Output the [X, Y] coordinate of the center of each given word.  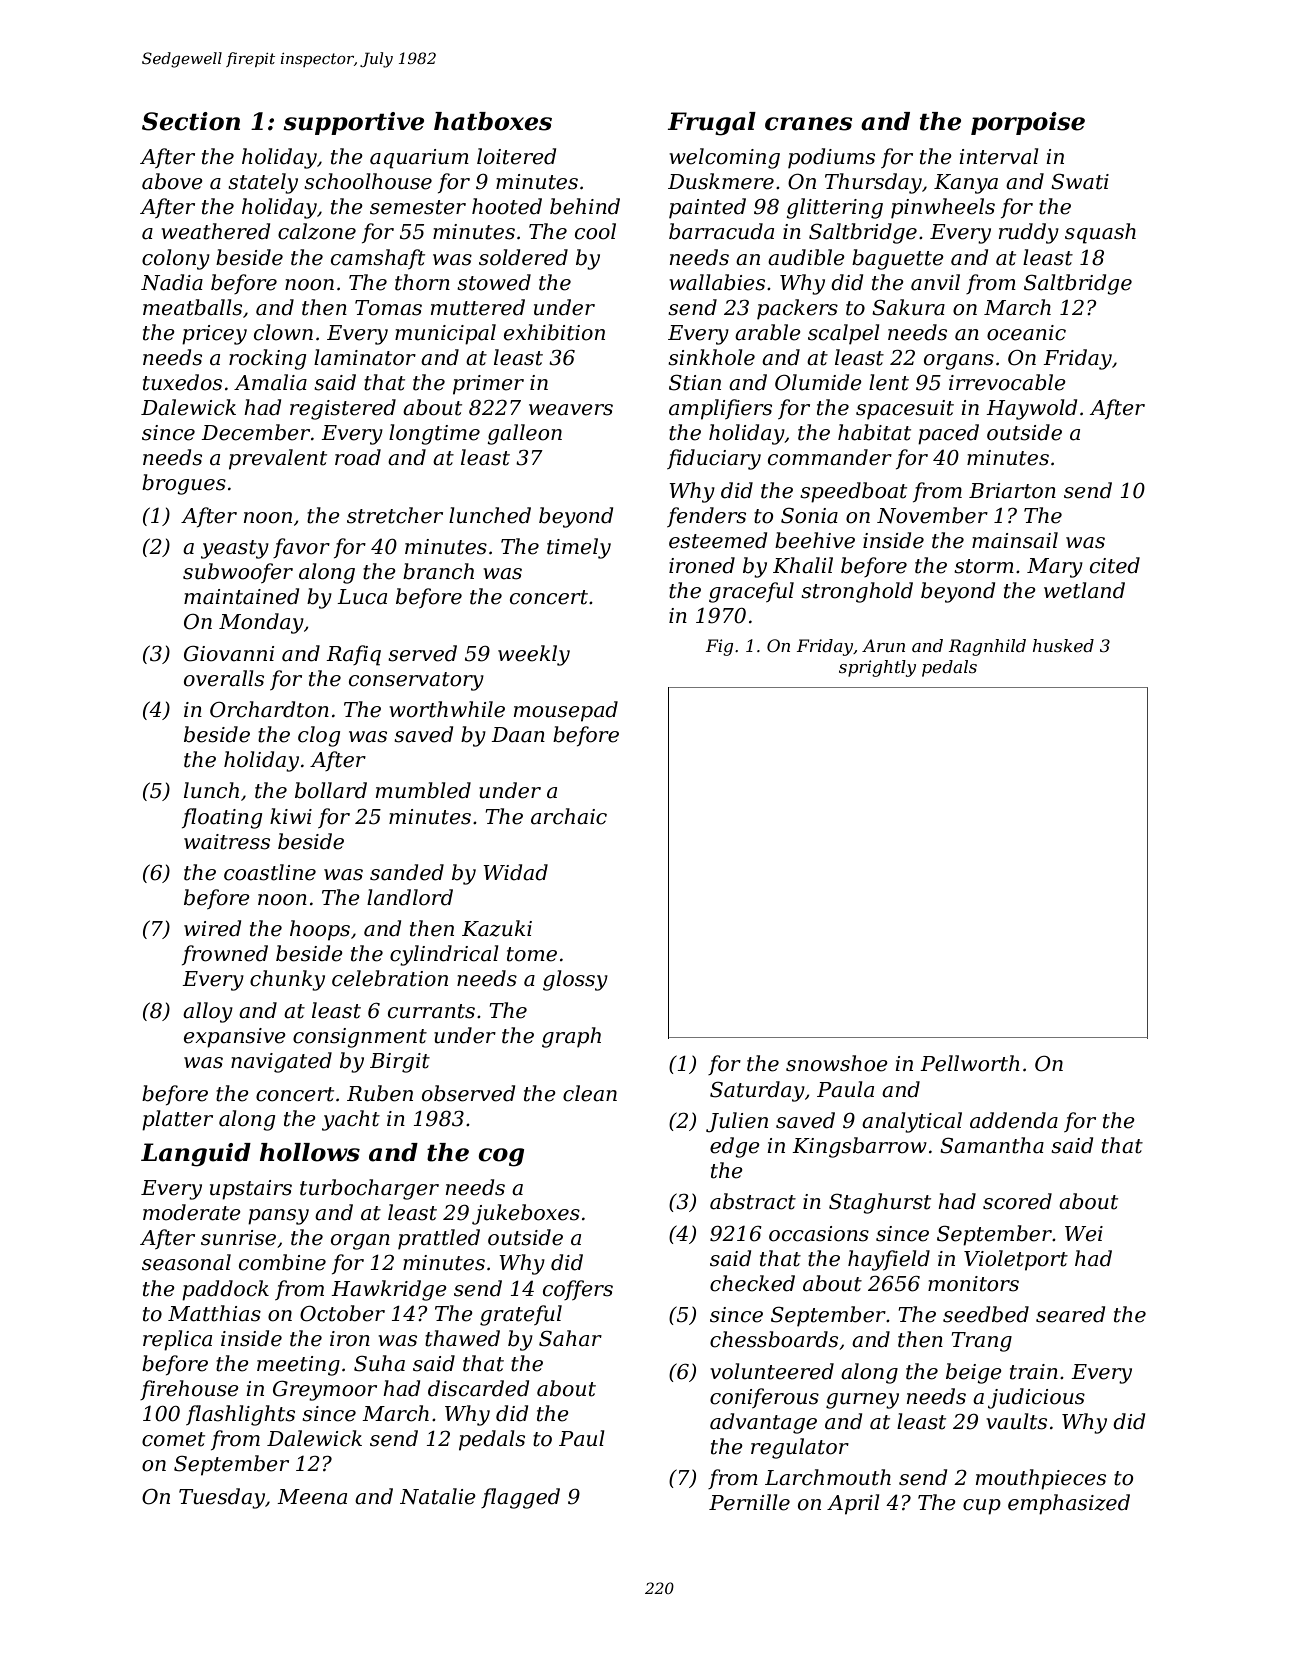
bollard [331, 790]
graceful [751, 592]
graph [571, 1037]
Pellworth [970, 1063]
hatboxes [493, 121]
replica [177, 1340]
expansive [235, 1038]
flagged [520, 1498]
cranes [809, 124]
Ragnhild [987, 647]
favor [301, 548]
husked [1063, 645]
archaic [569, 816]
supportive [354, 123]
